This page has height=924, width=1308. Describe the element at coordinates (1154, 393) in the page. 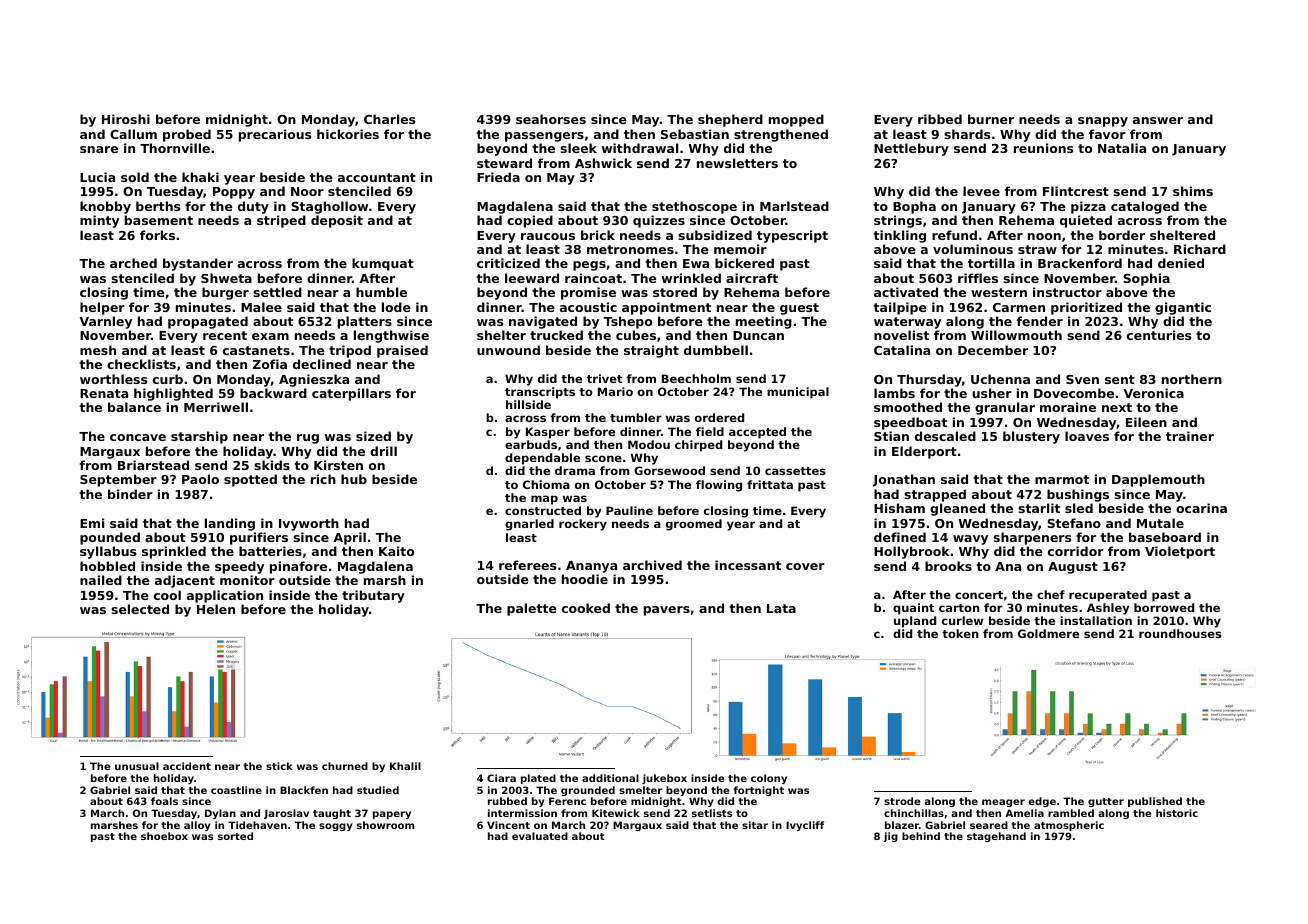

I see `Veronica` at that location.
